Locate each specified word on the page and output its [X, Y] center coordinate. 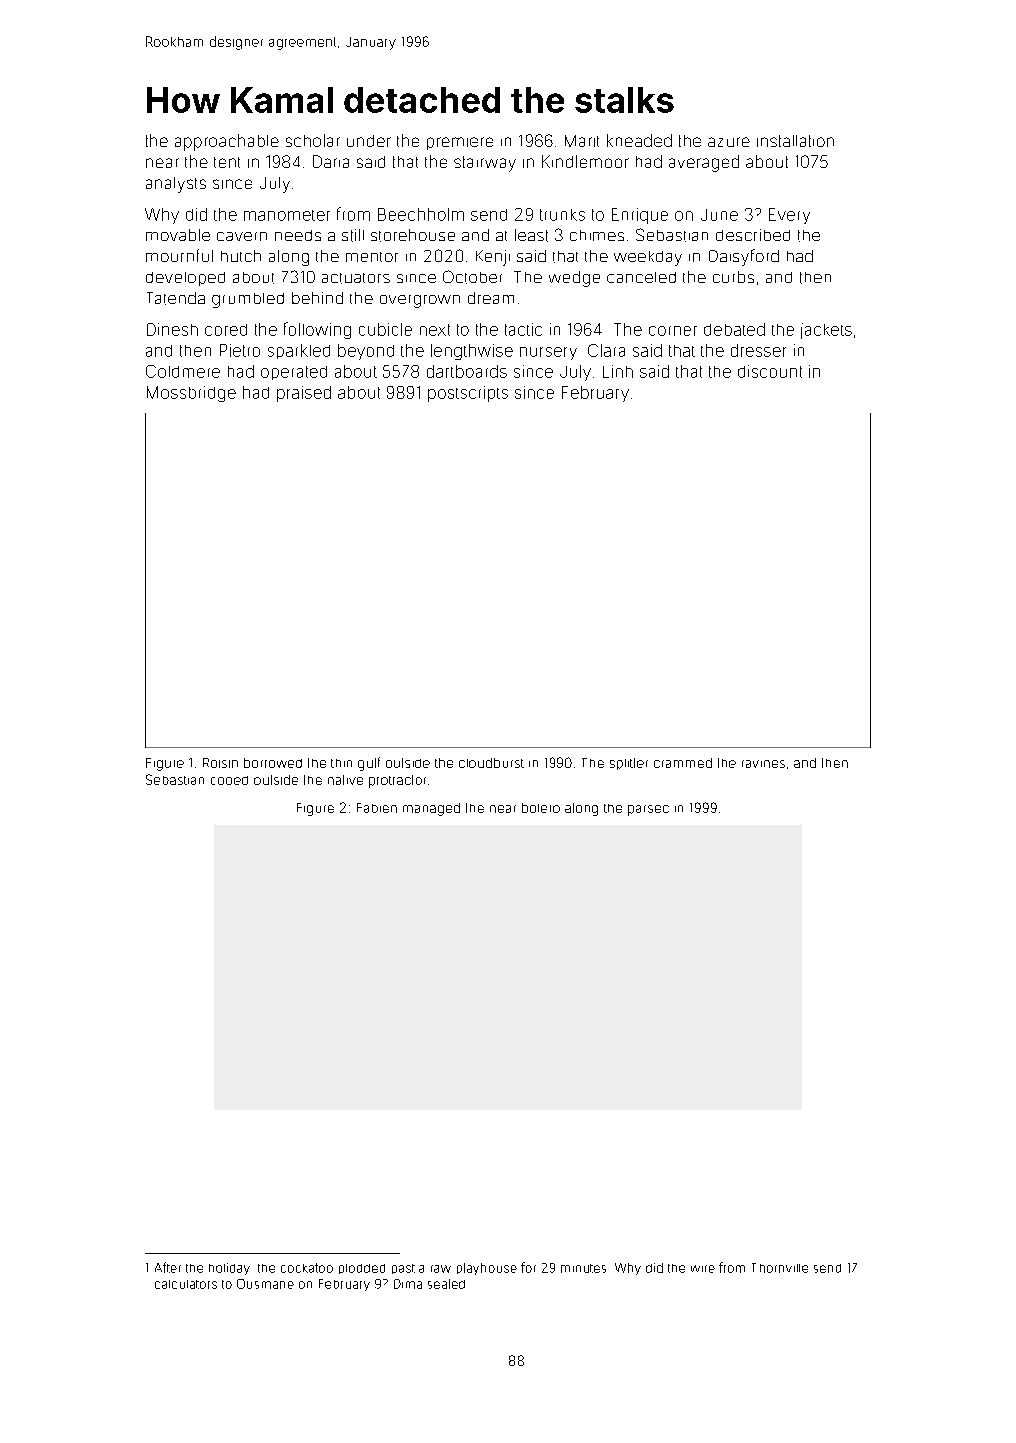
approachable [227, 142]
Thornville [780, 1268]
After [168, 1267]
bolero [541, 808]
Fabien [377, 808]
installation [795, 141]
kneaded [639, 140]
